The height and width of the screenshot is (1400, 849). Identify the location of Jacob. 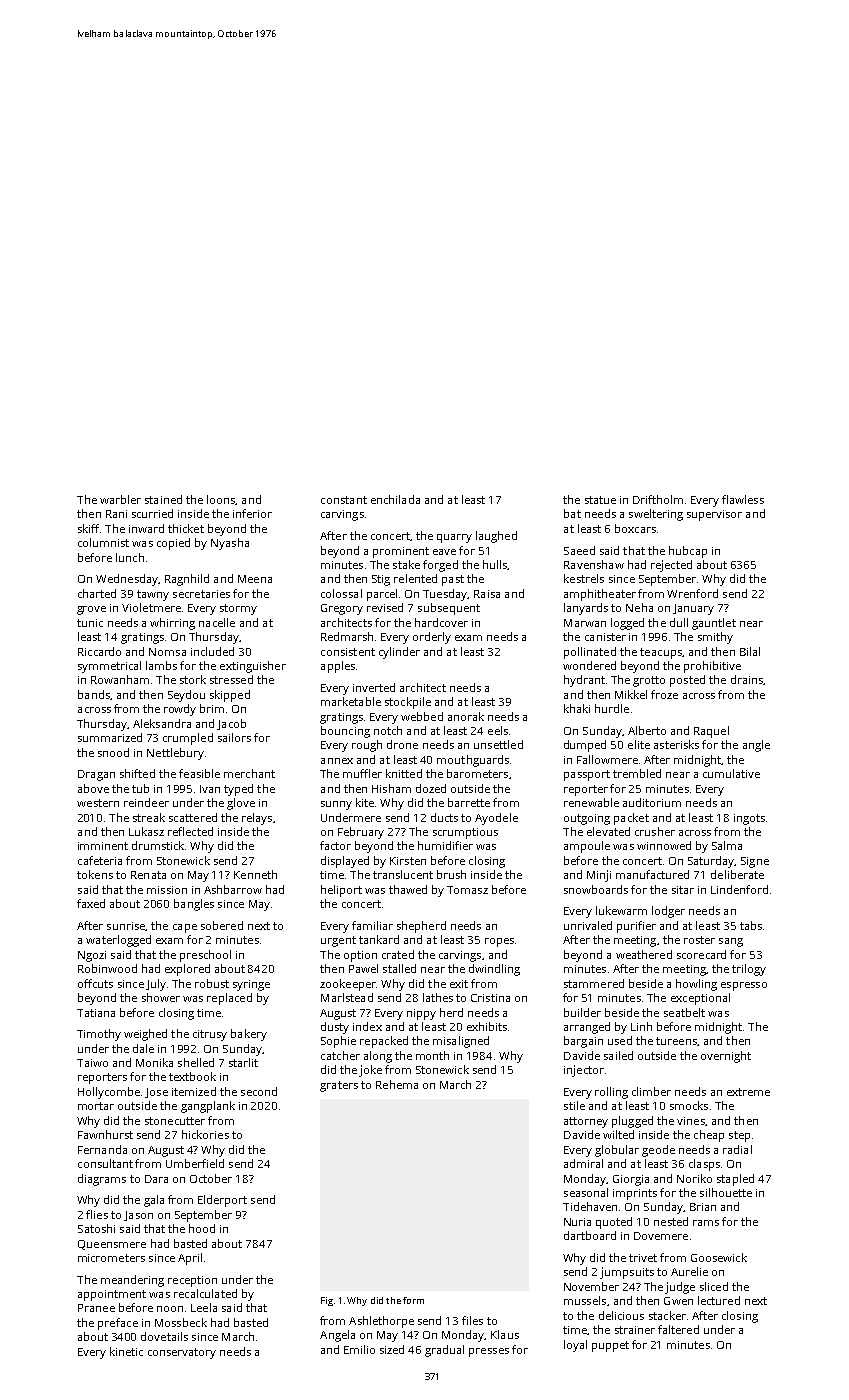
(231, 724).
